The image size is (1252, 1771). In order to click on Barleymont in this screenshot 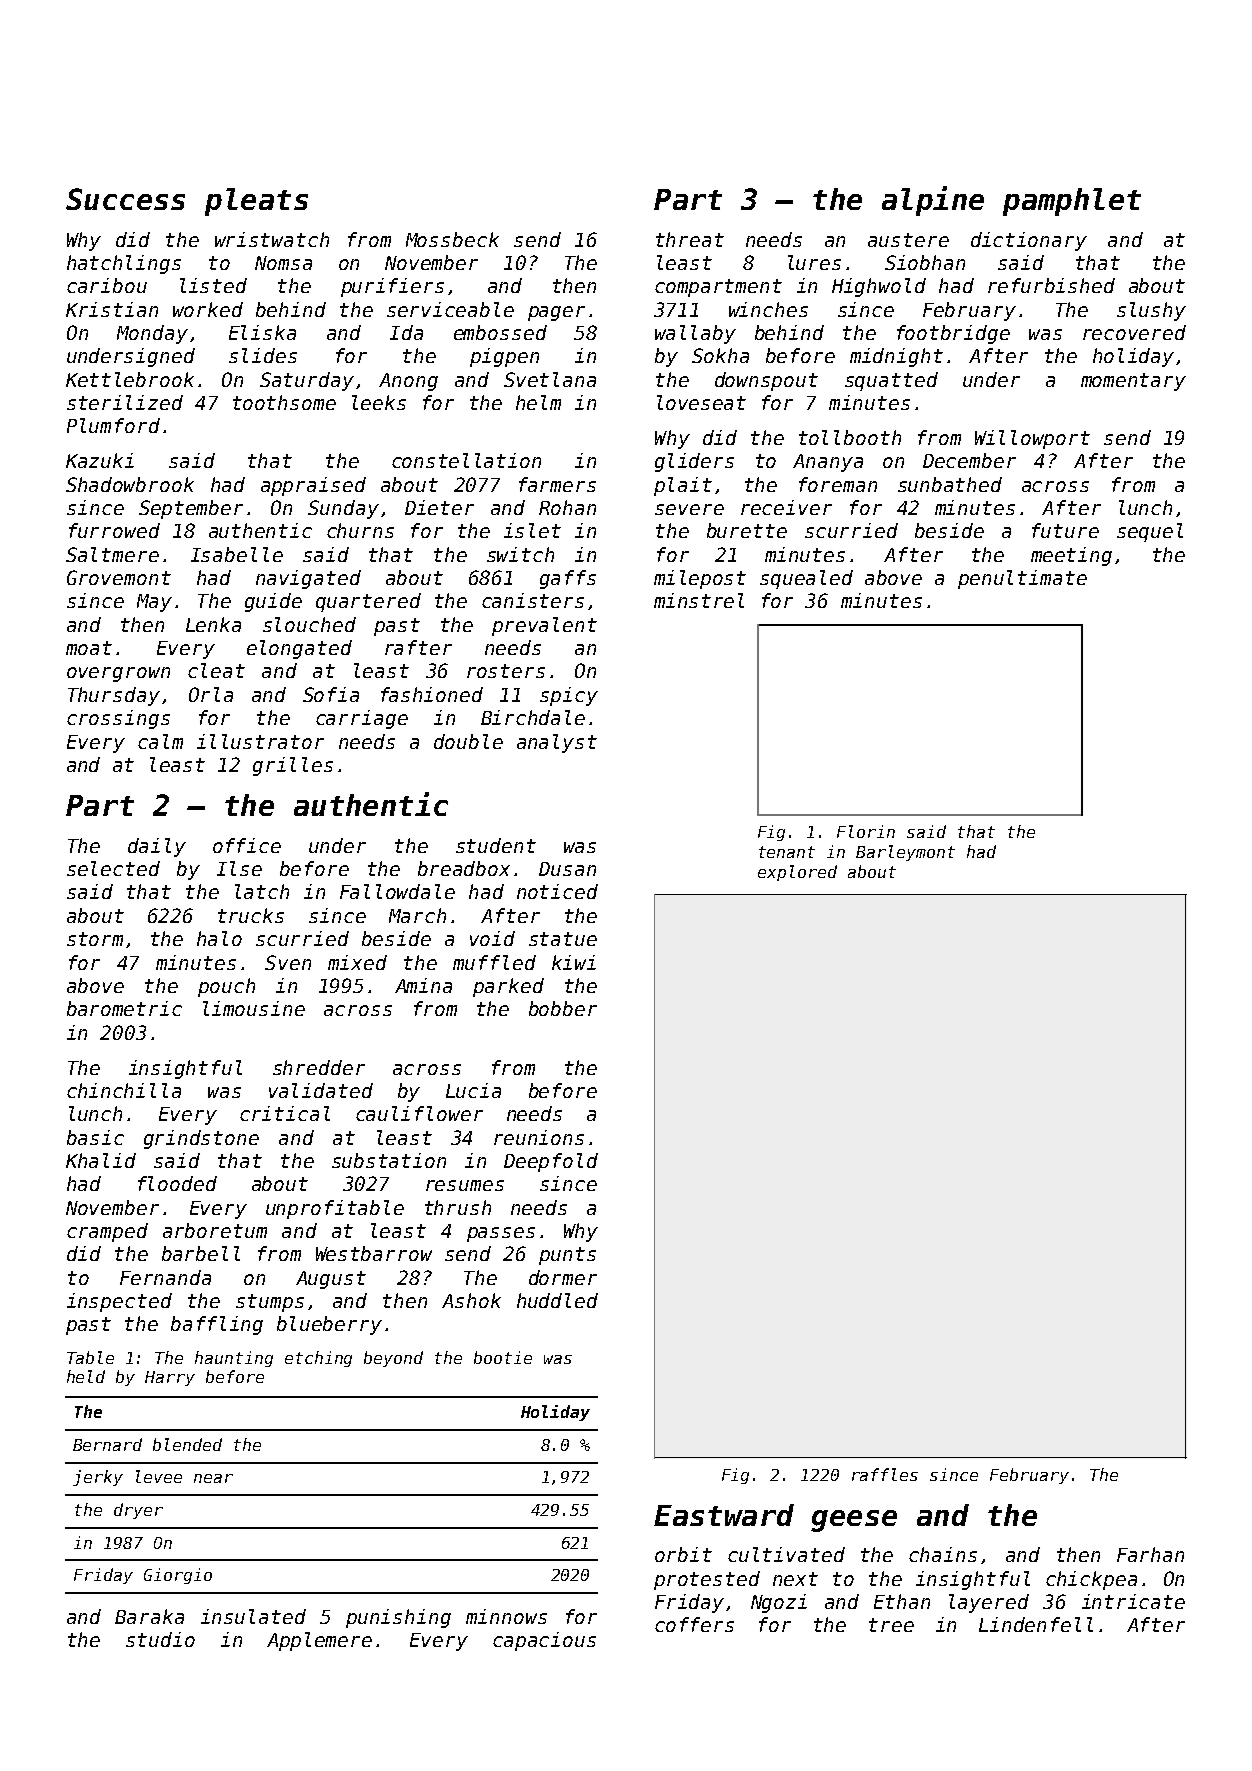, I will do `click(905, 853)`.
